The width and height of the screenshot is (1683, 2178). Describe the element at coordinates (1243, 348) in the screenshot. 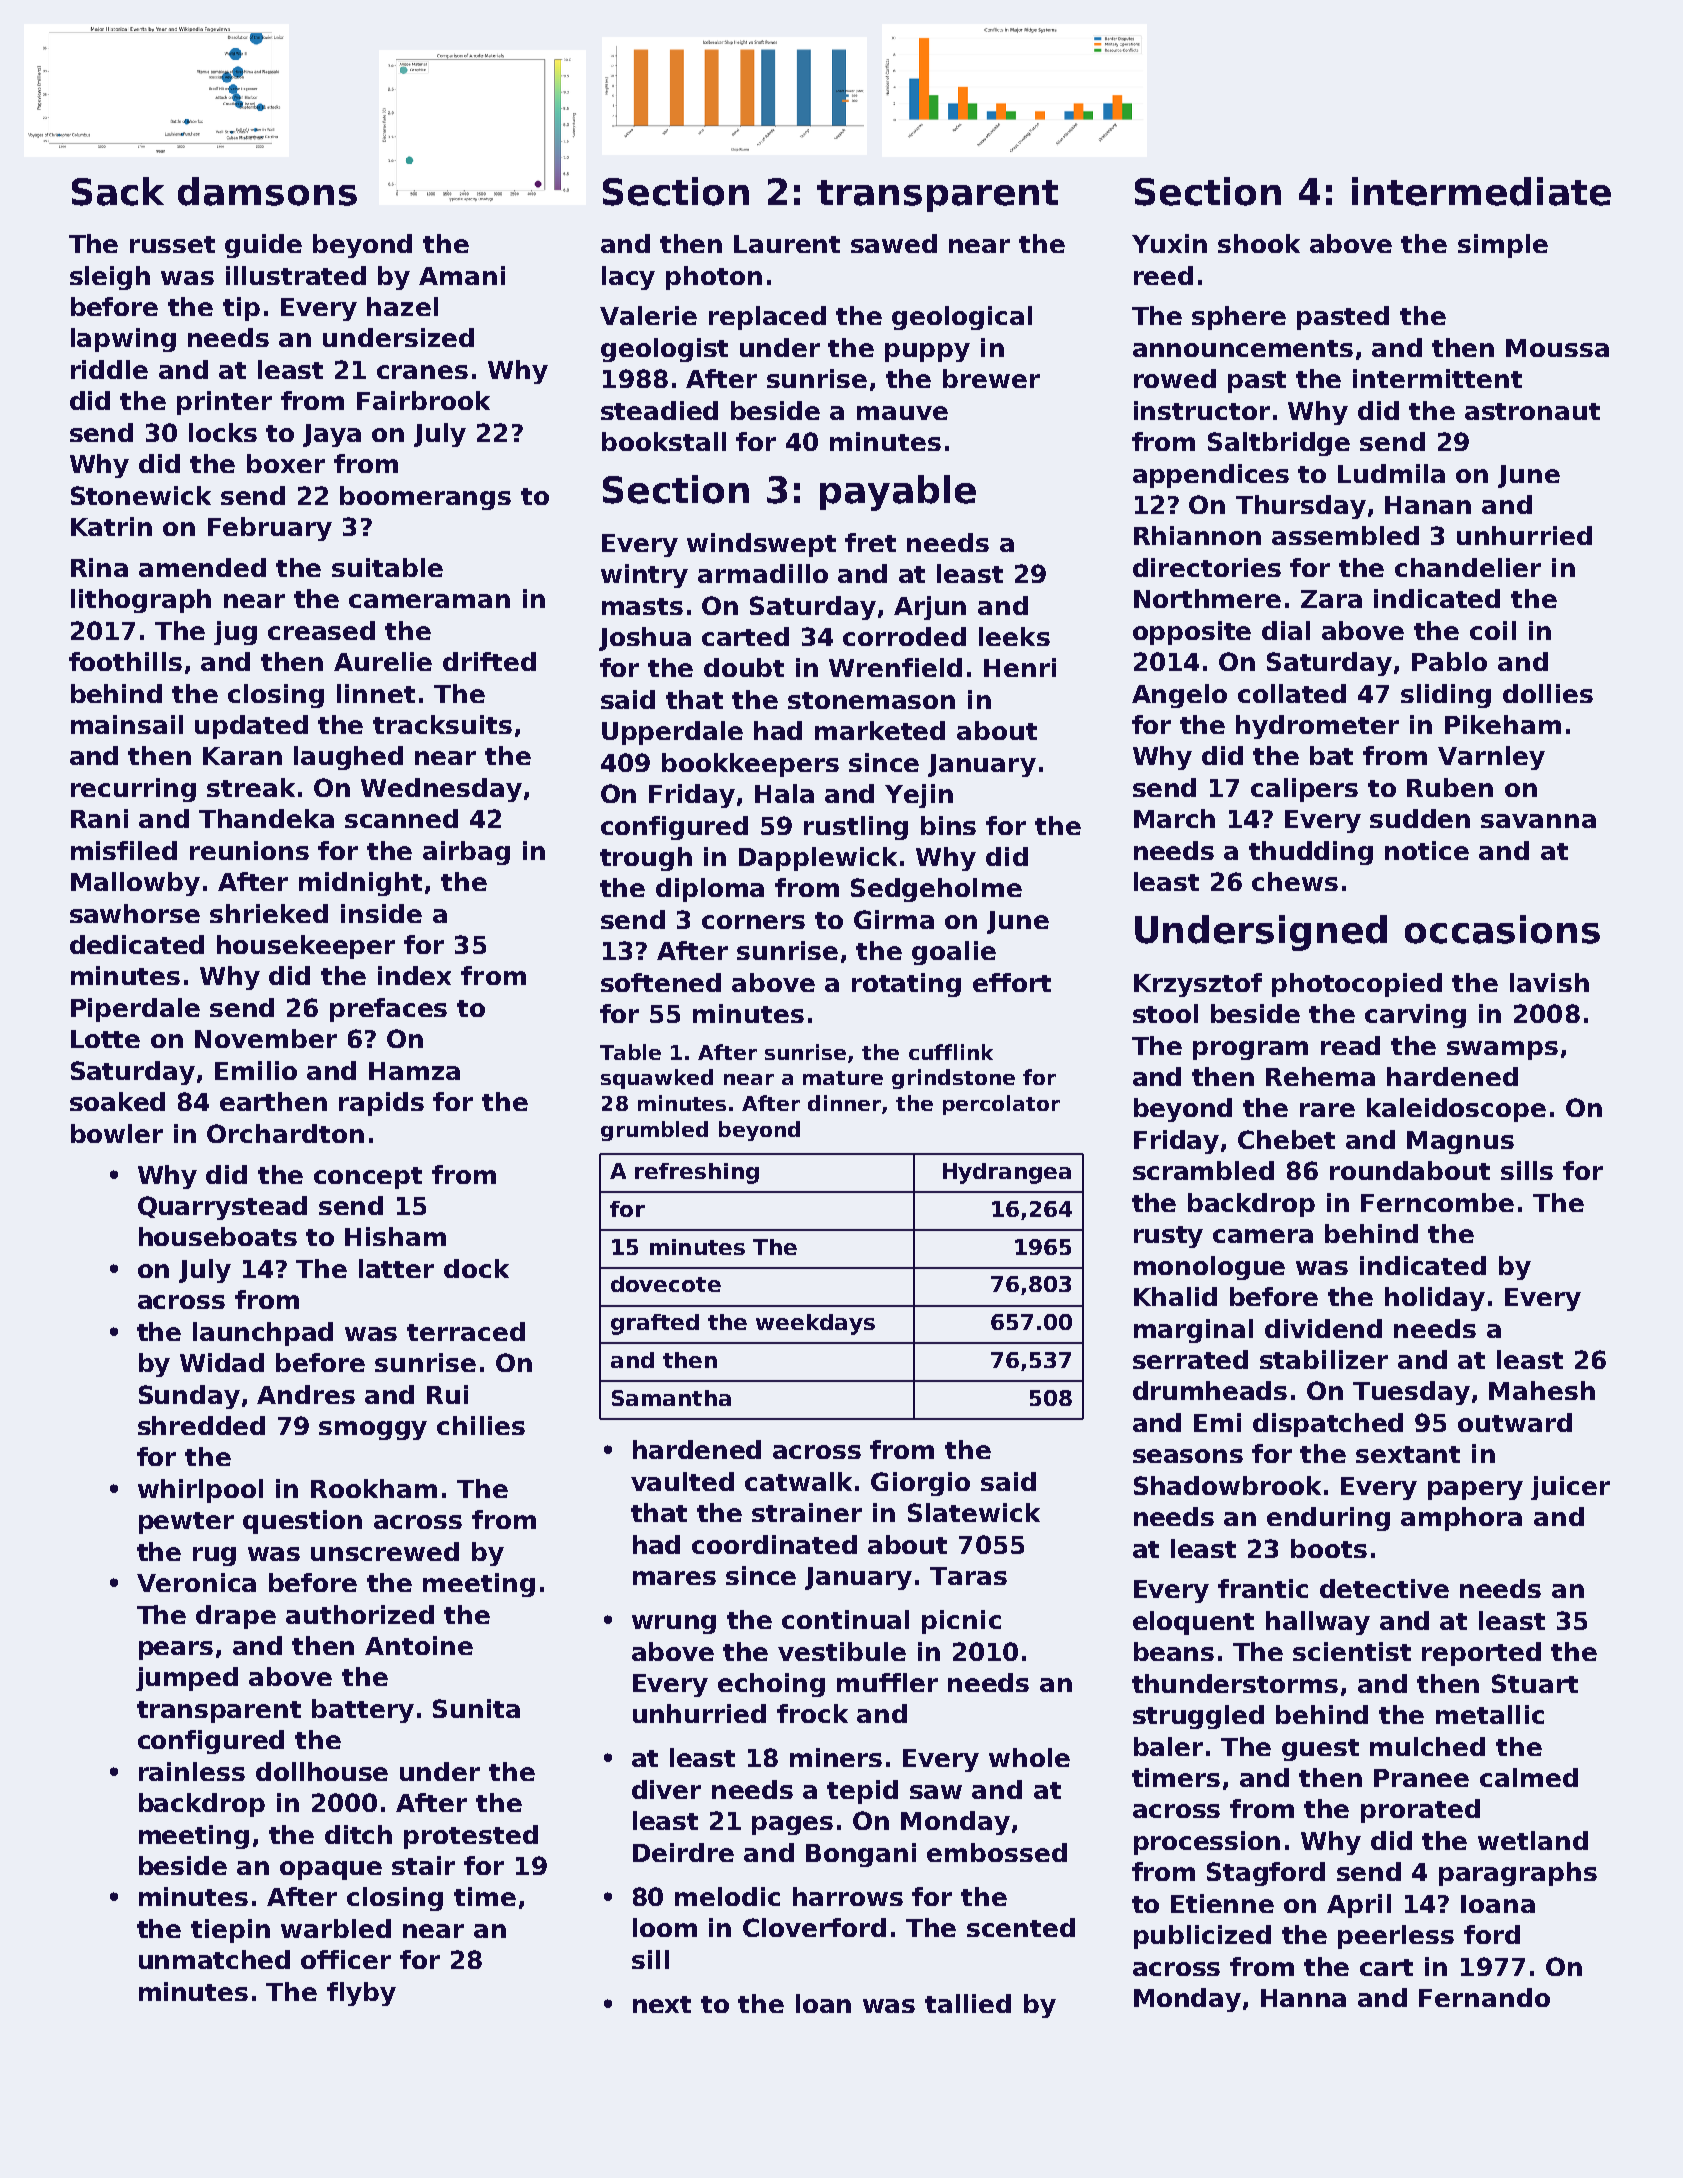

I see `announcements` at that location.
